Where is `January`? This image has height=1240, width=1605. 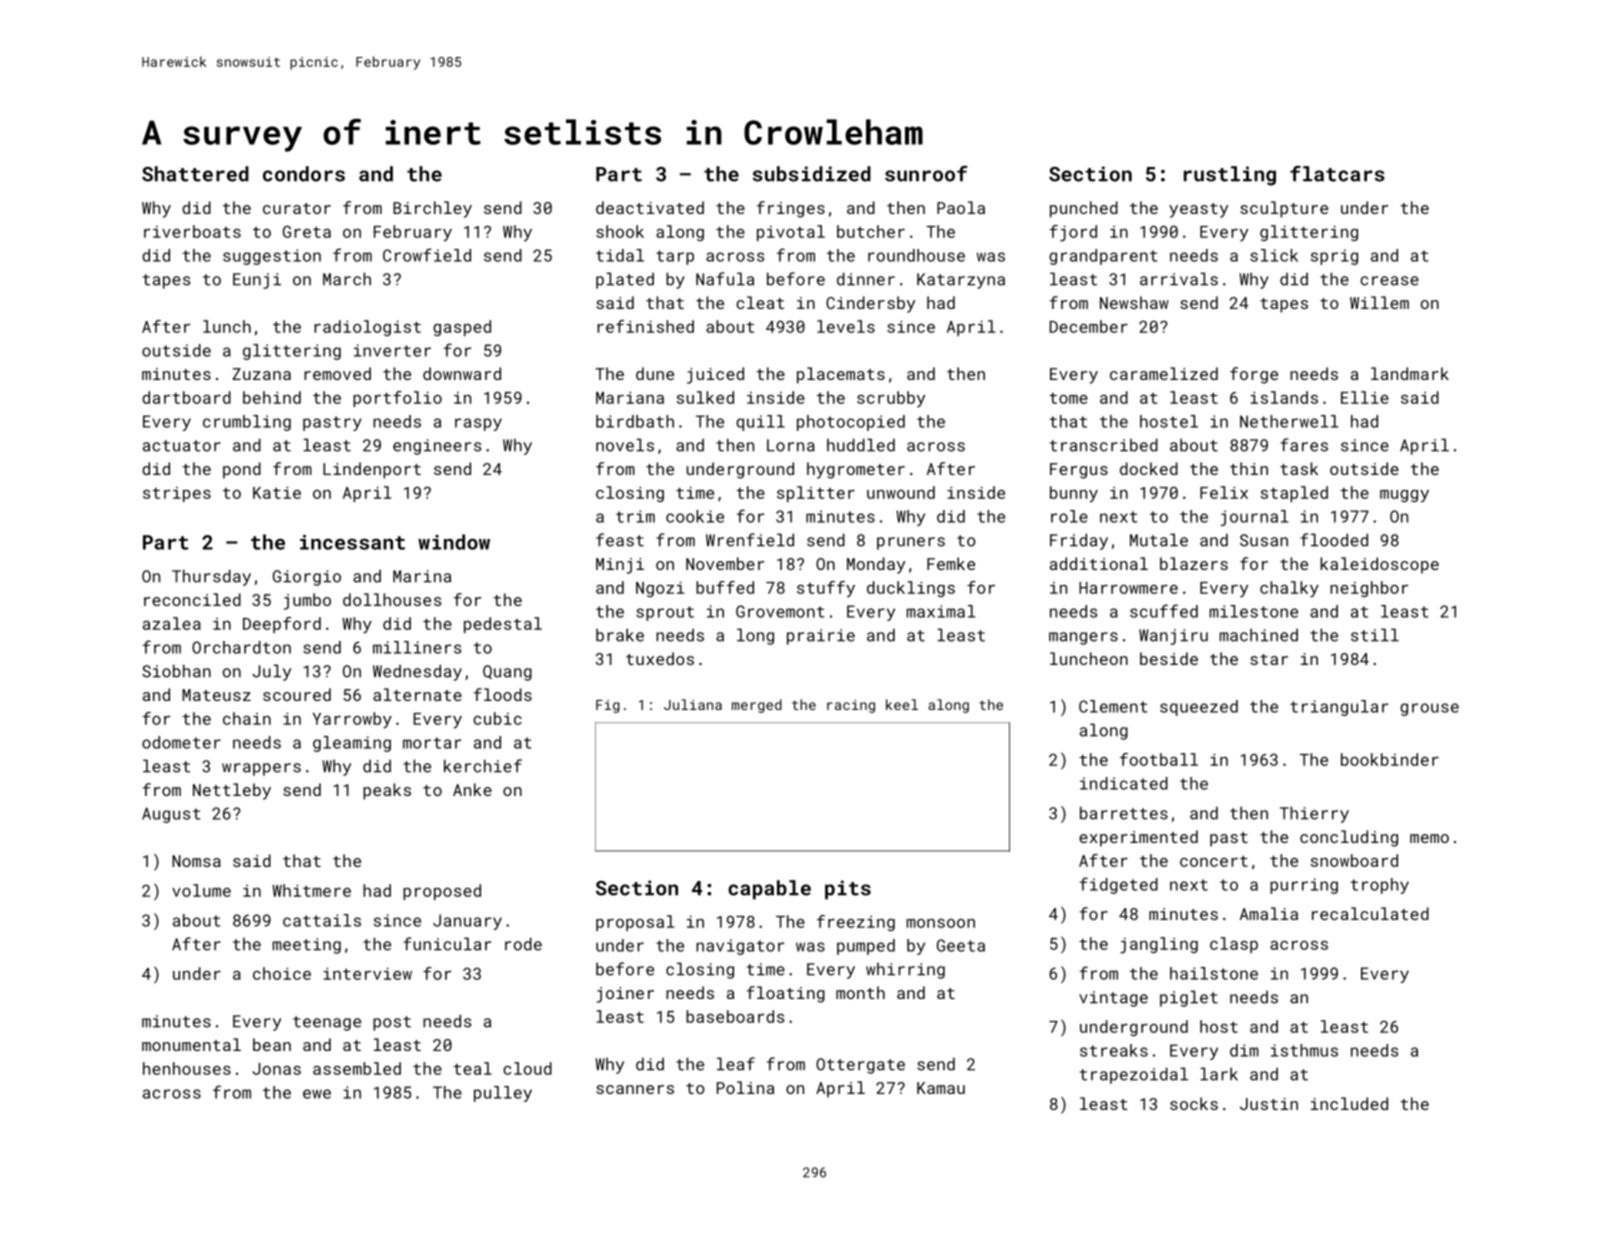 January is located at coordinates (467, 922).
